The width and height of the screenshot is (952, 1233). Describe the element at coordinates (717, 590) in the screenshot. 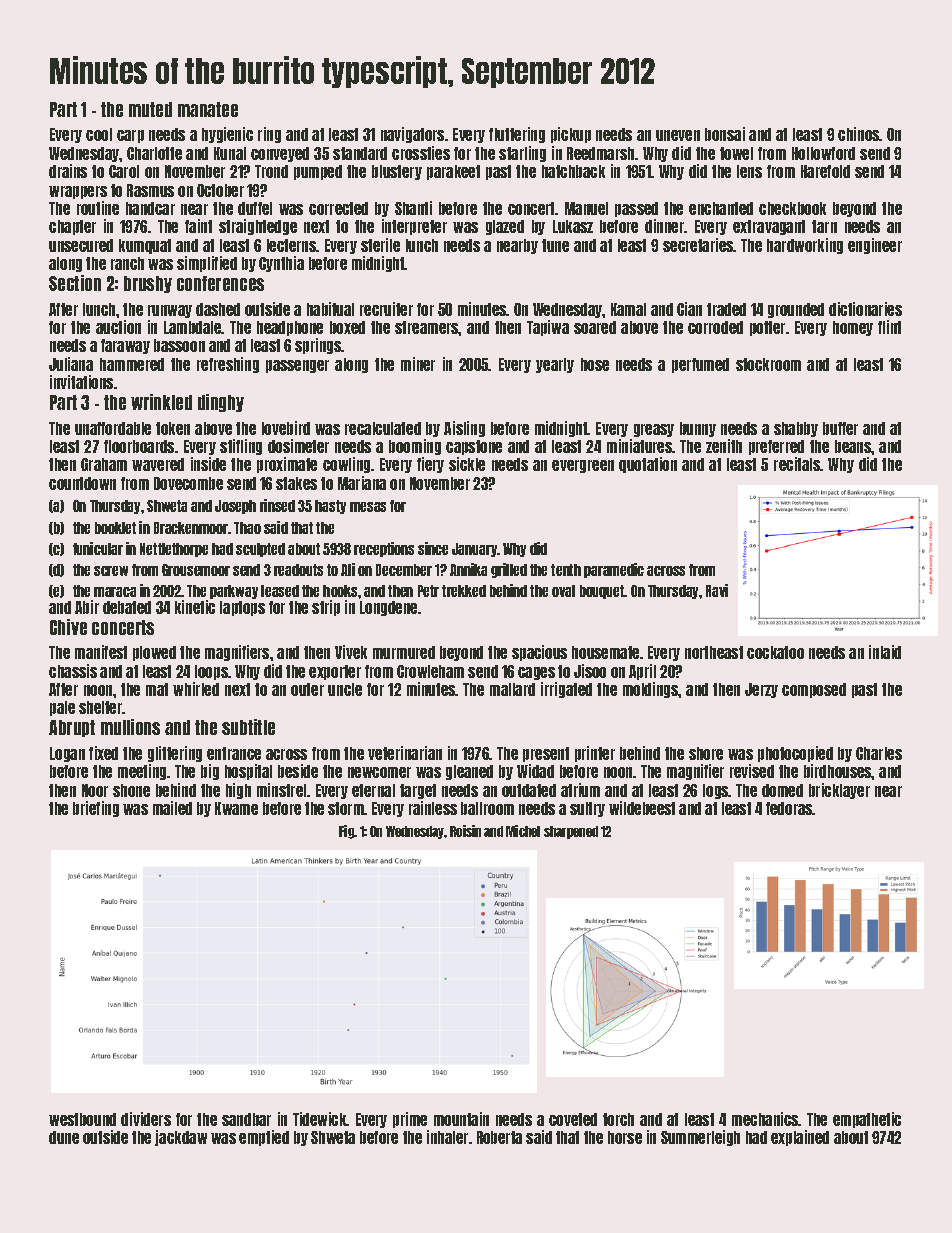

I see `Ravi` at that location.
